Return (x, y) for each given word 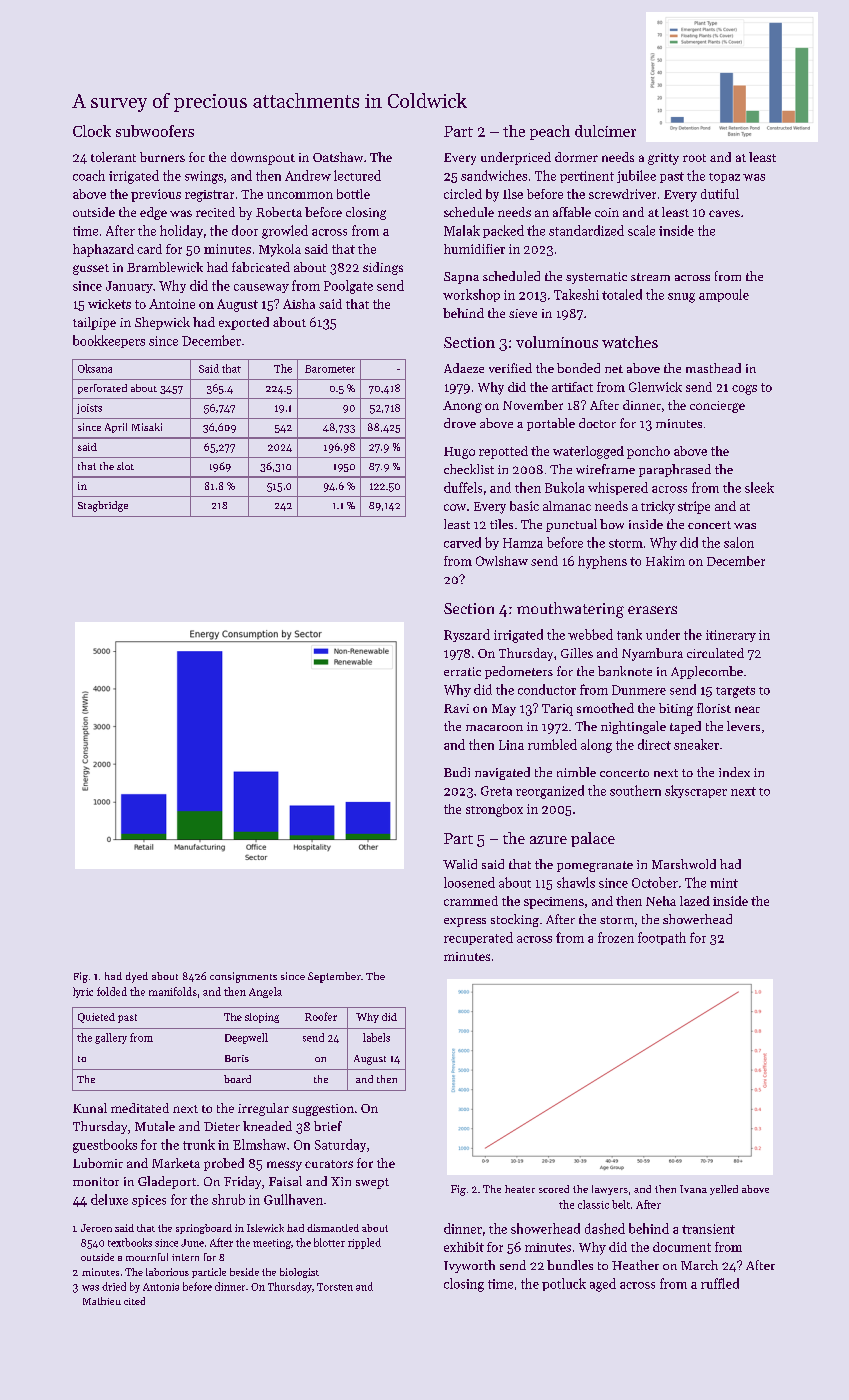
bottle (353, 194)
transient (708, 1229)
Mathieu (102, 1301)
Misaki (147, 427)
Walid (460, 864)
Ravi (456, 708)
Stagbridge (103, 506)
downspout (263, 158)
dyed (137, 977)
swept (372, 1183)
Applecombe (707, 672)
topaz (724, 178)
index (734, 772)
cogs (744, 390)
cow (455, 507)
